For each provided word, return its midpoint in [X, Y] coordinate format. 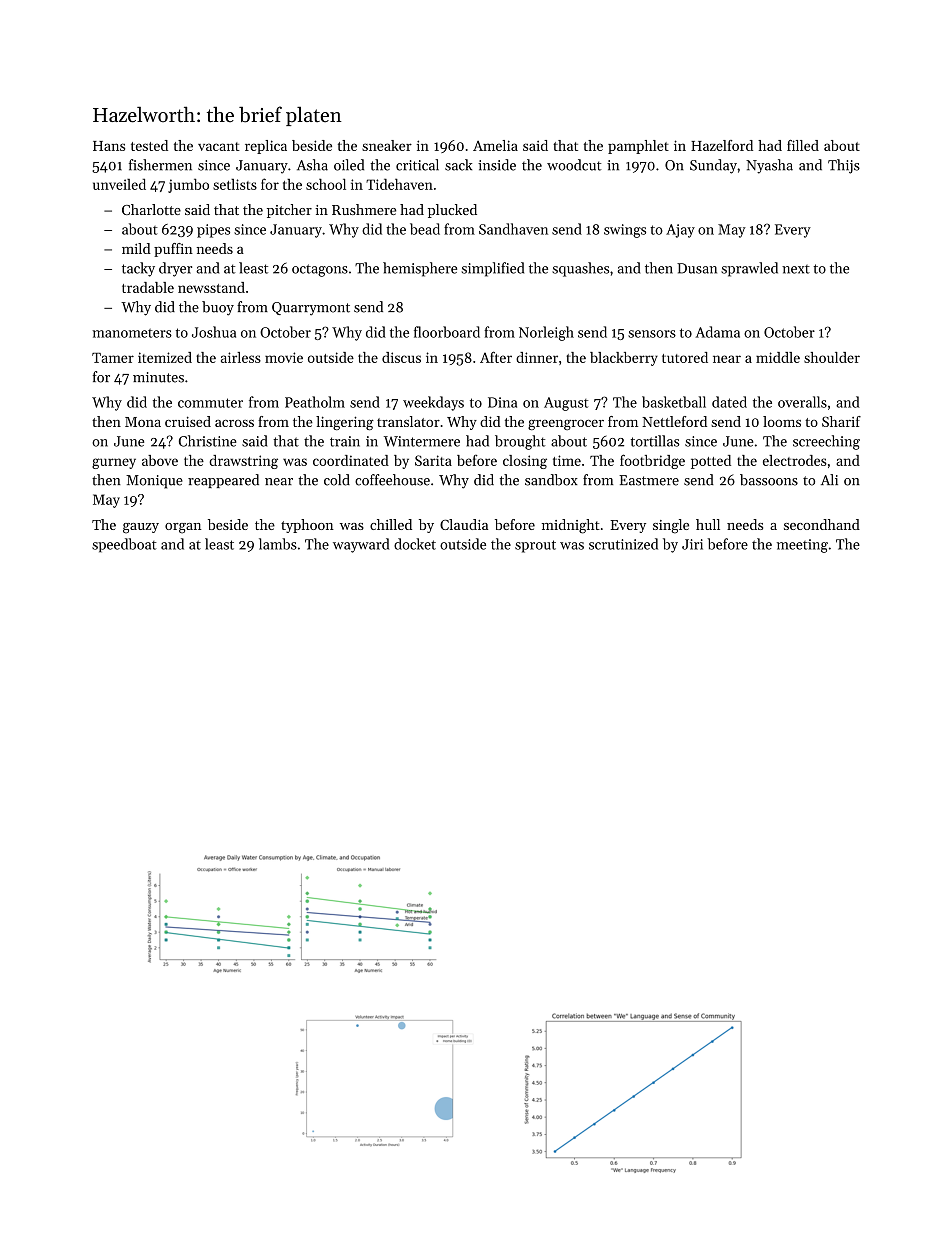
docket [415, 544]
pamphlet [638, 147]
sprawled [749, 269]
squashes [580, 269]
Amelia [495, 145]
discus [401, 357]
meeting [802, 546]
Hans [109, 146]
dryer [175, 269]
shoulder [832, 357]
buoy [218, 308]
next [796, 269]
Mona [143, 422]
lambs [278, 544]
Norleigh [546, 333]
